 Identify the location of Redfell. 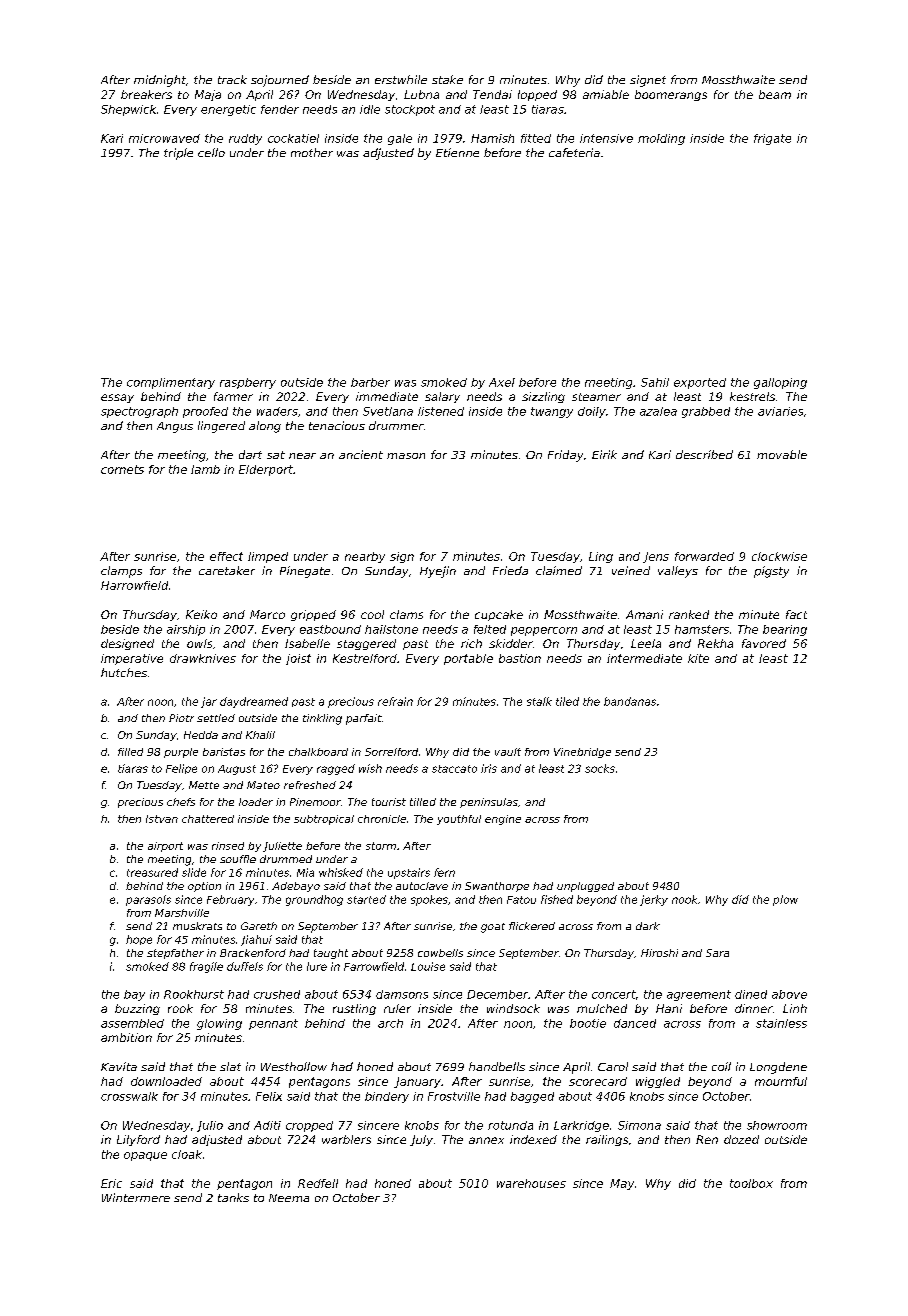
(318, 1183).
